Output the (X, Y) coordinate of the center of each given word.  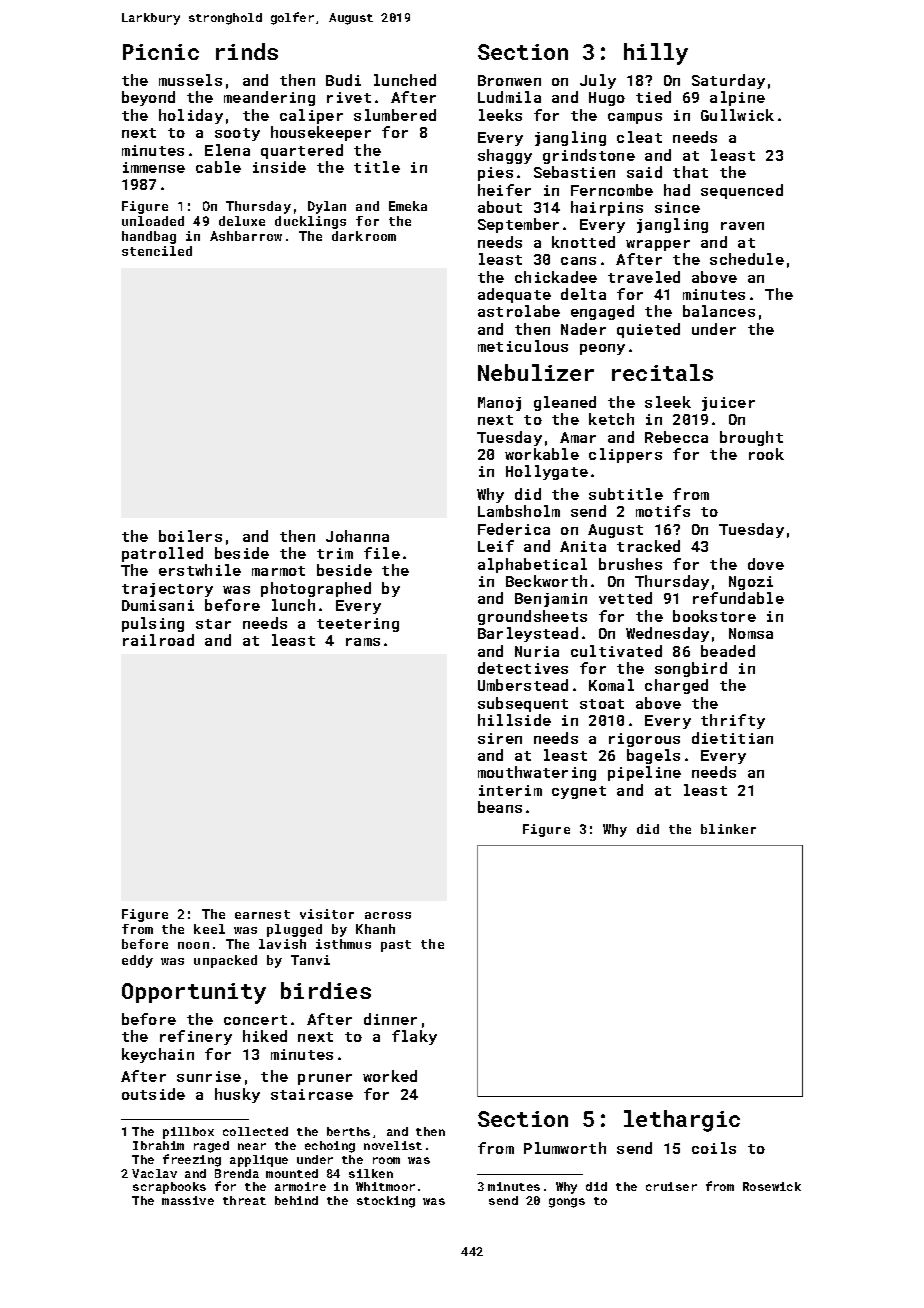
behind (296, 1200)
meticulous (523, 346)
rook (766, 454)
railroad (158, 640)
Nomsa (751, 633)
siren (500, 738)
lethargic (682, 1121)
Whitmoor (385, 1186)
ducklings (310, 222)
